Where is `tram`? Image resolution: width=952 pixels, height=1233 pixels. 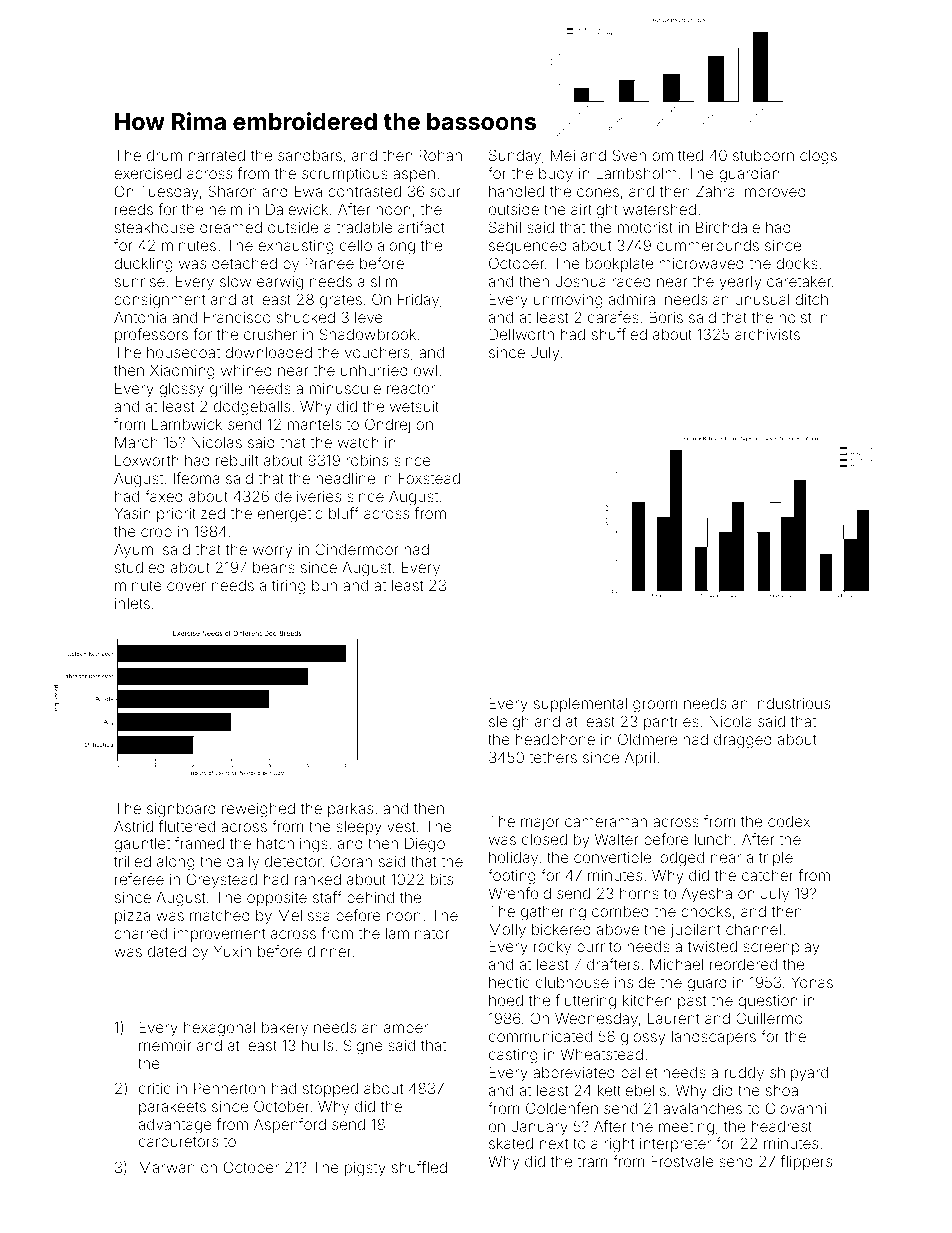
tram is located at coordinates (592, 1162).
